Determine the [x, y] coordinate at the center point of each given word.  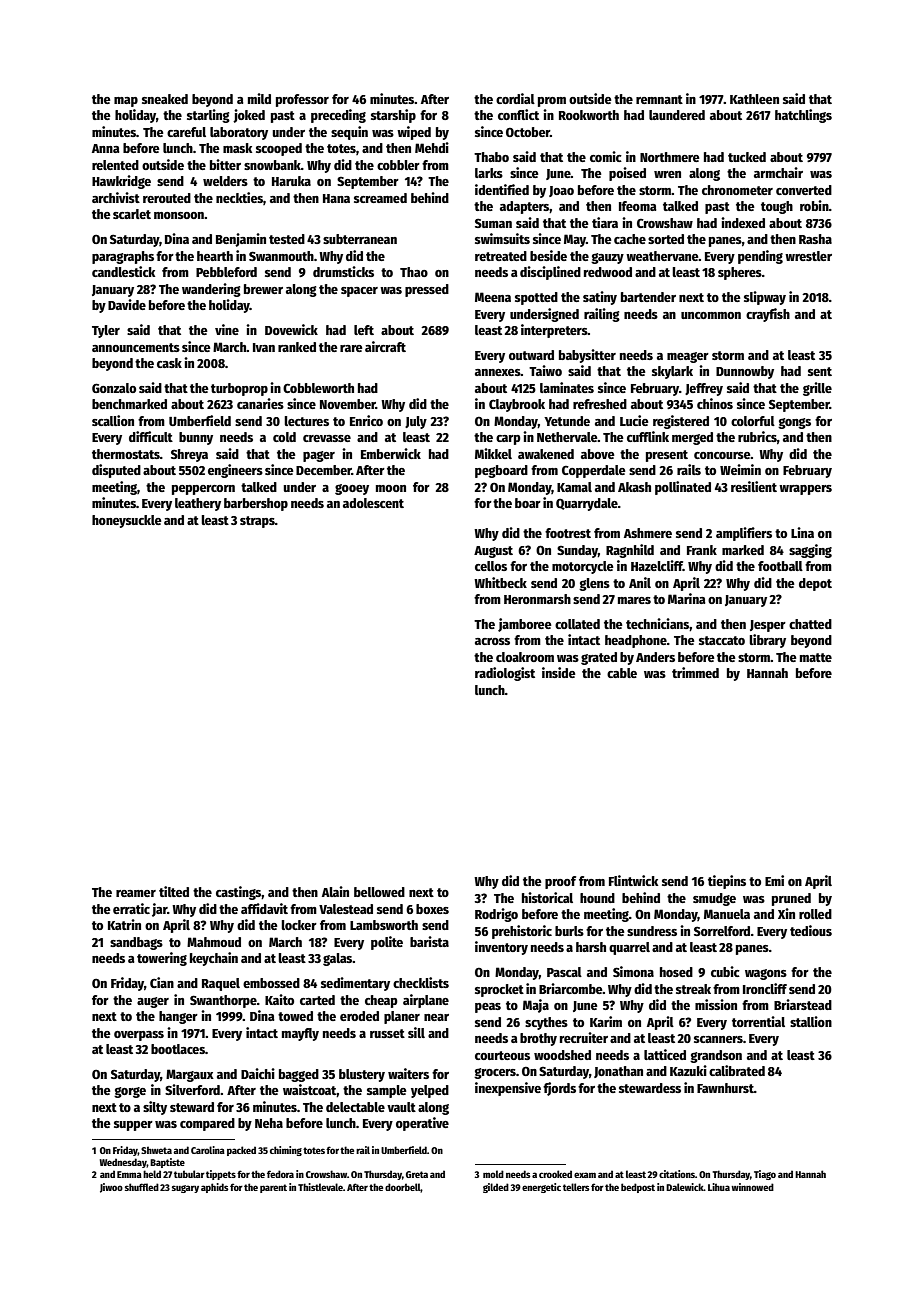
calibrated [737, 1070]
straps [257, 522]
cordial [515, 98]
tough [777, 207]
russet [387, 1033]
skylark [672, 372]
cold [284, 437]
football [780, 566]
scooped [279, 149]
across [492, 641]
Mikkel [493, 453]
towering [162, 959]
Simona [633, 971]
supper [133, 1126]
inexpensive [508, 1089]
